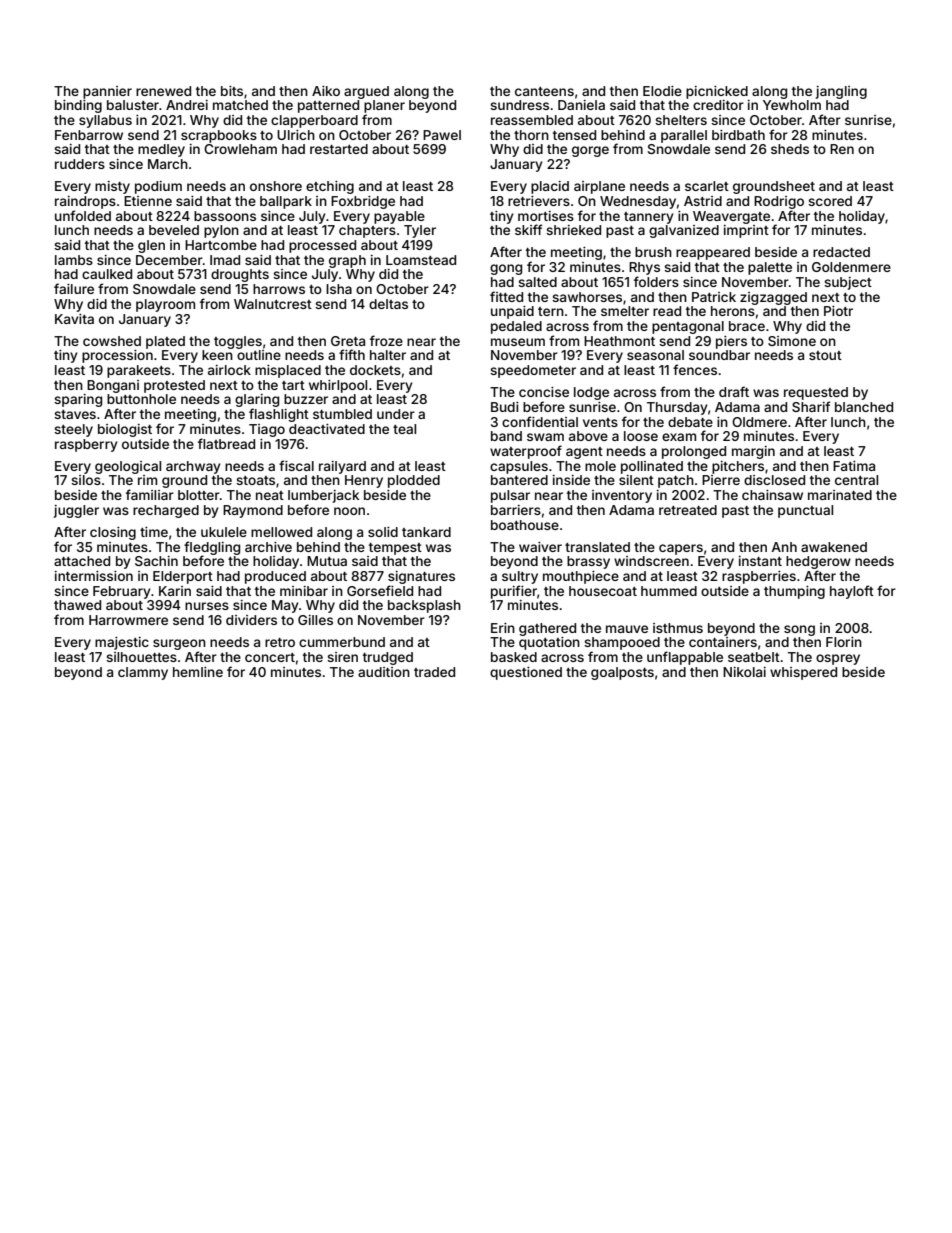 This screenshot has height=1233, width=952. What do you see at coordinates (544, 91) in the screenshot?
I see `canteens` at bounding box center [544, 91].
